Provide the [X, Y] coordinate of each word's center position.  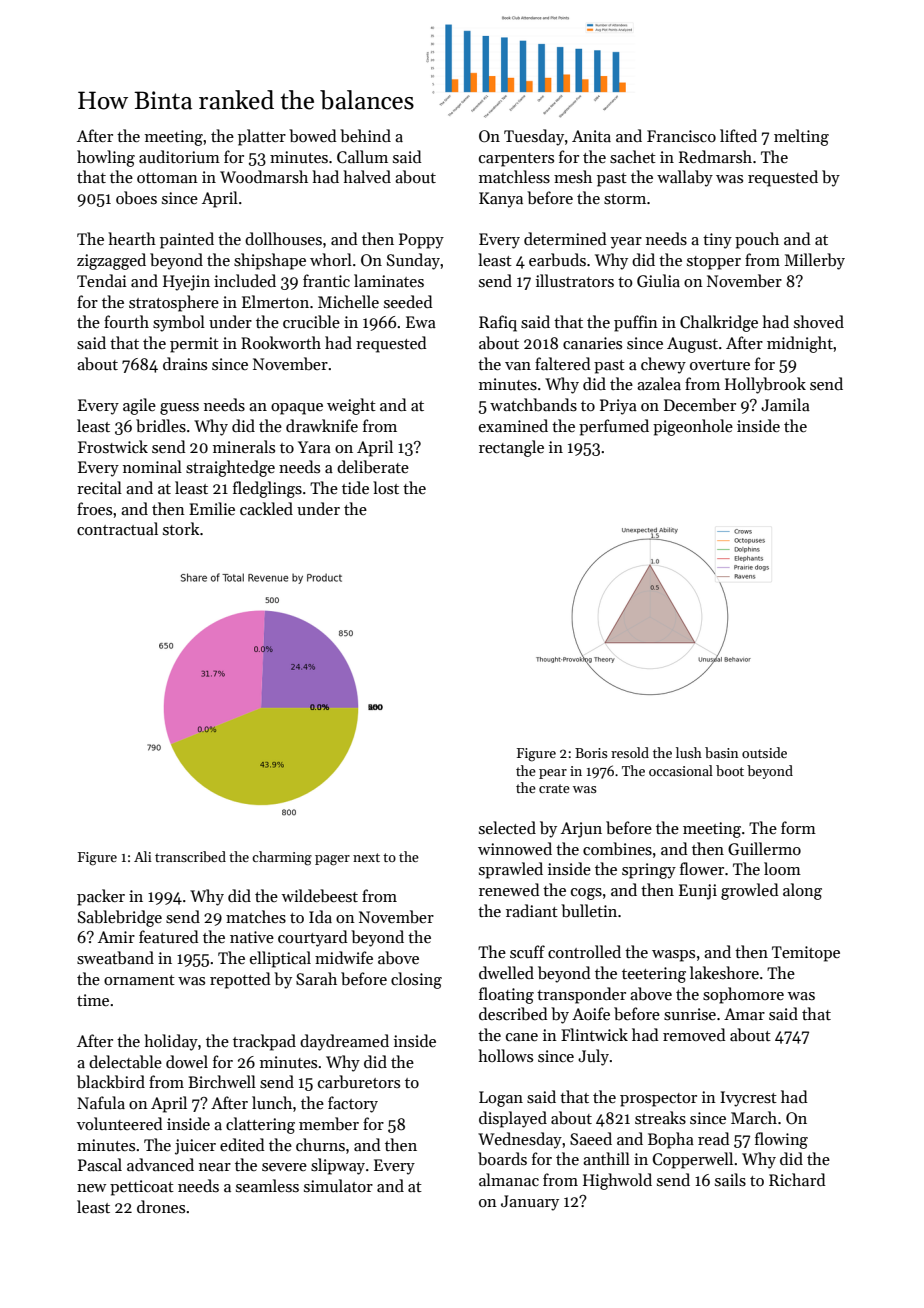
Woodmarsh [264, 177]
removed [694, 1034]
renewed [509, 889]
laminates [389, 280]
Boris [591, 753]
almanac [509, 1179]
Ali [143, 856]
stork [181, 528]
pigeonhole [693, 427]
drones [161, 1206]
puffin [636, 323]
